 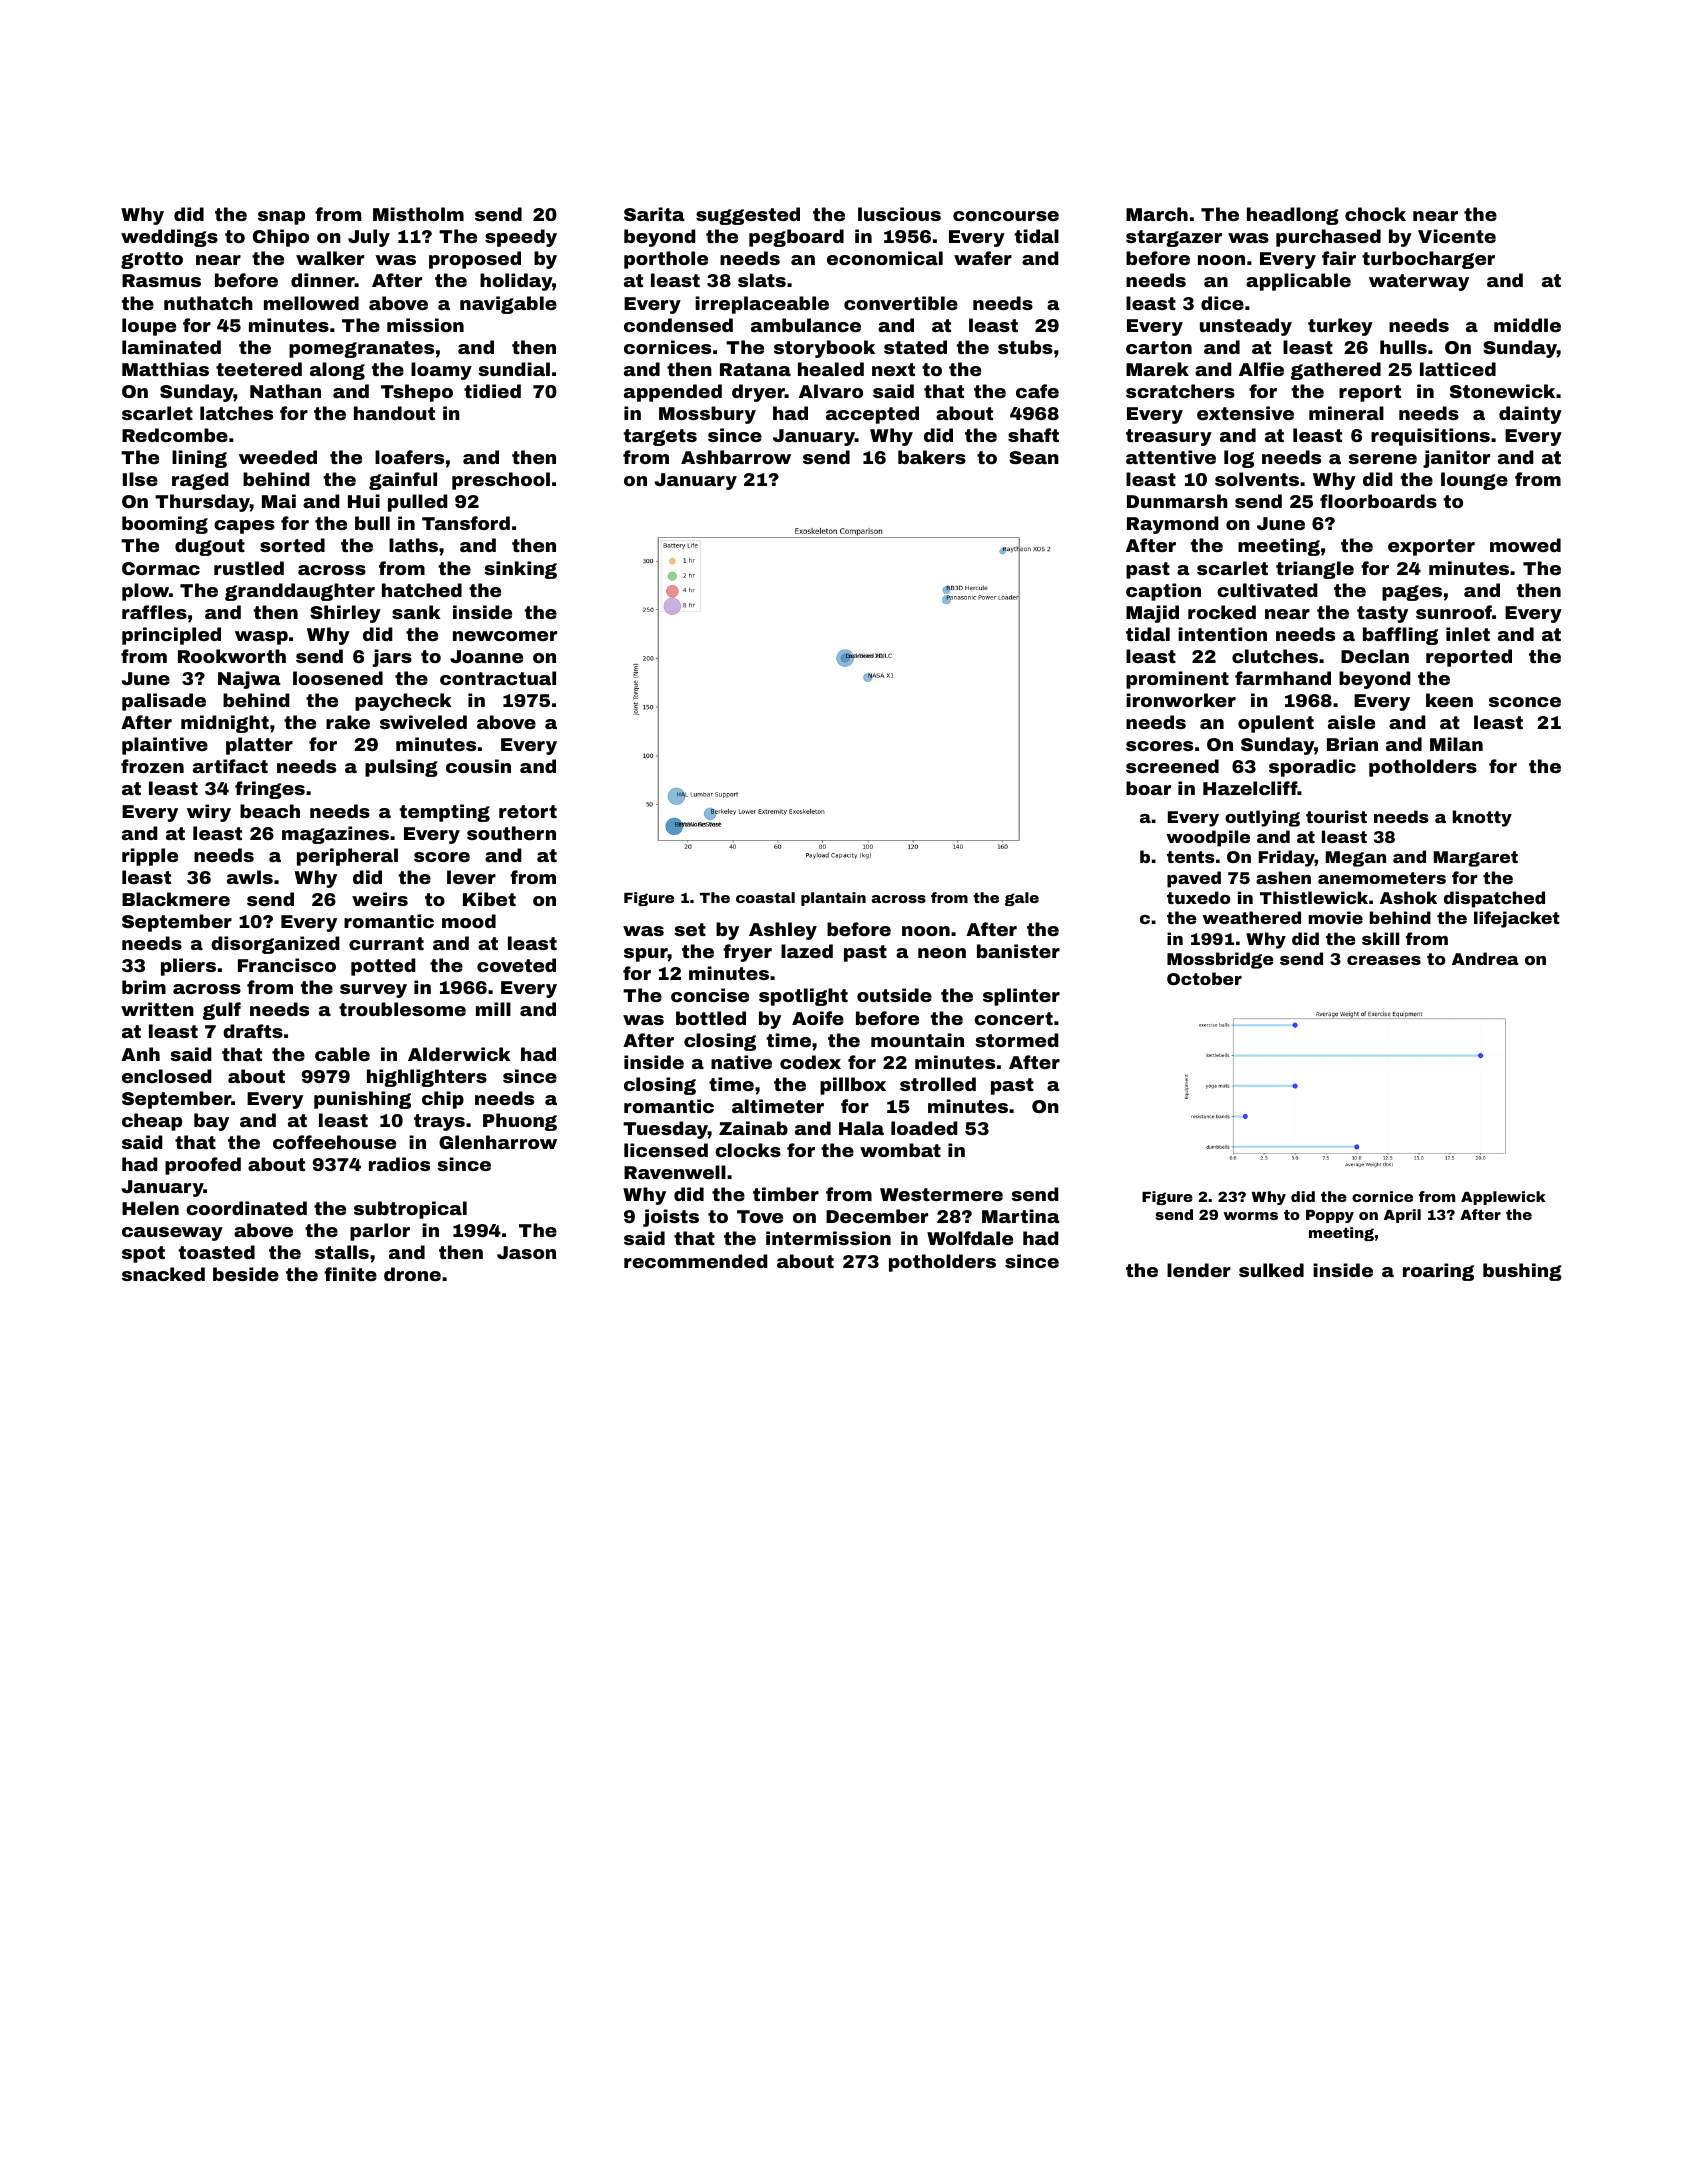 I want to click on caption, so click(x=1163, y=592).
